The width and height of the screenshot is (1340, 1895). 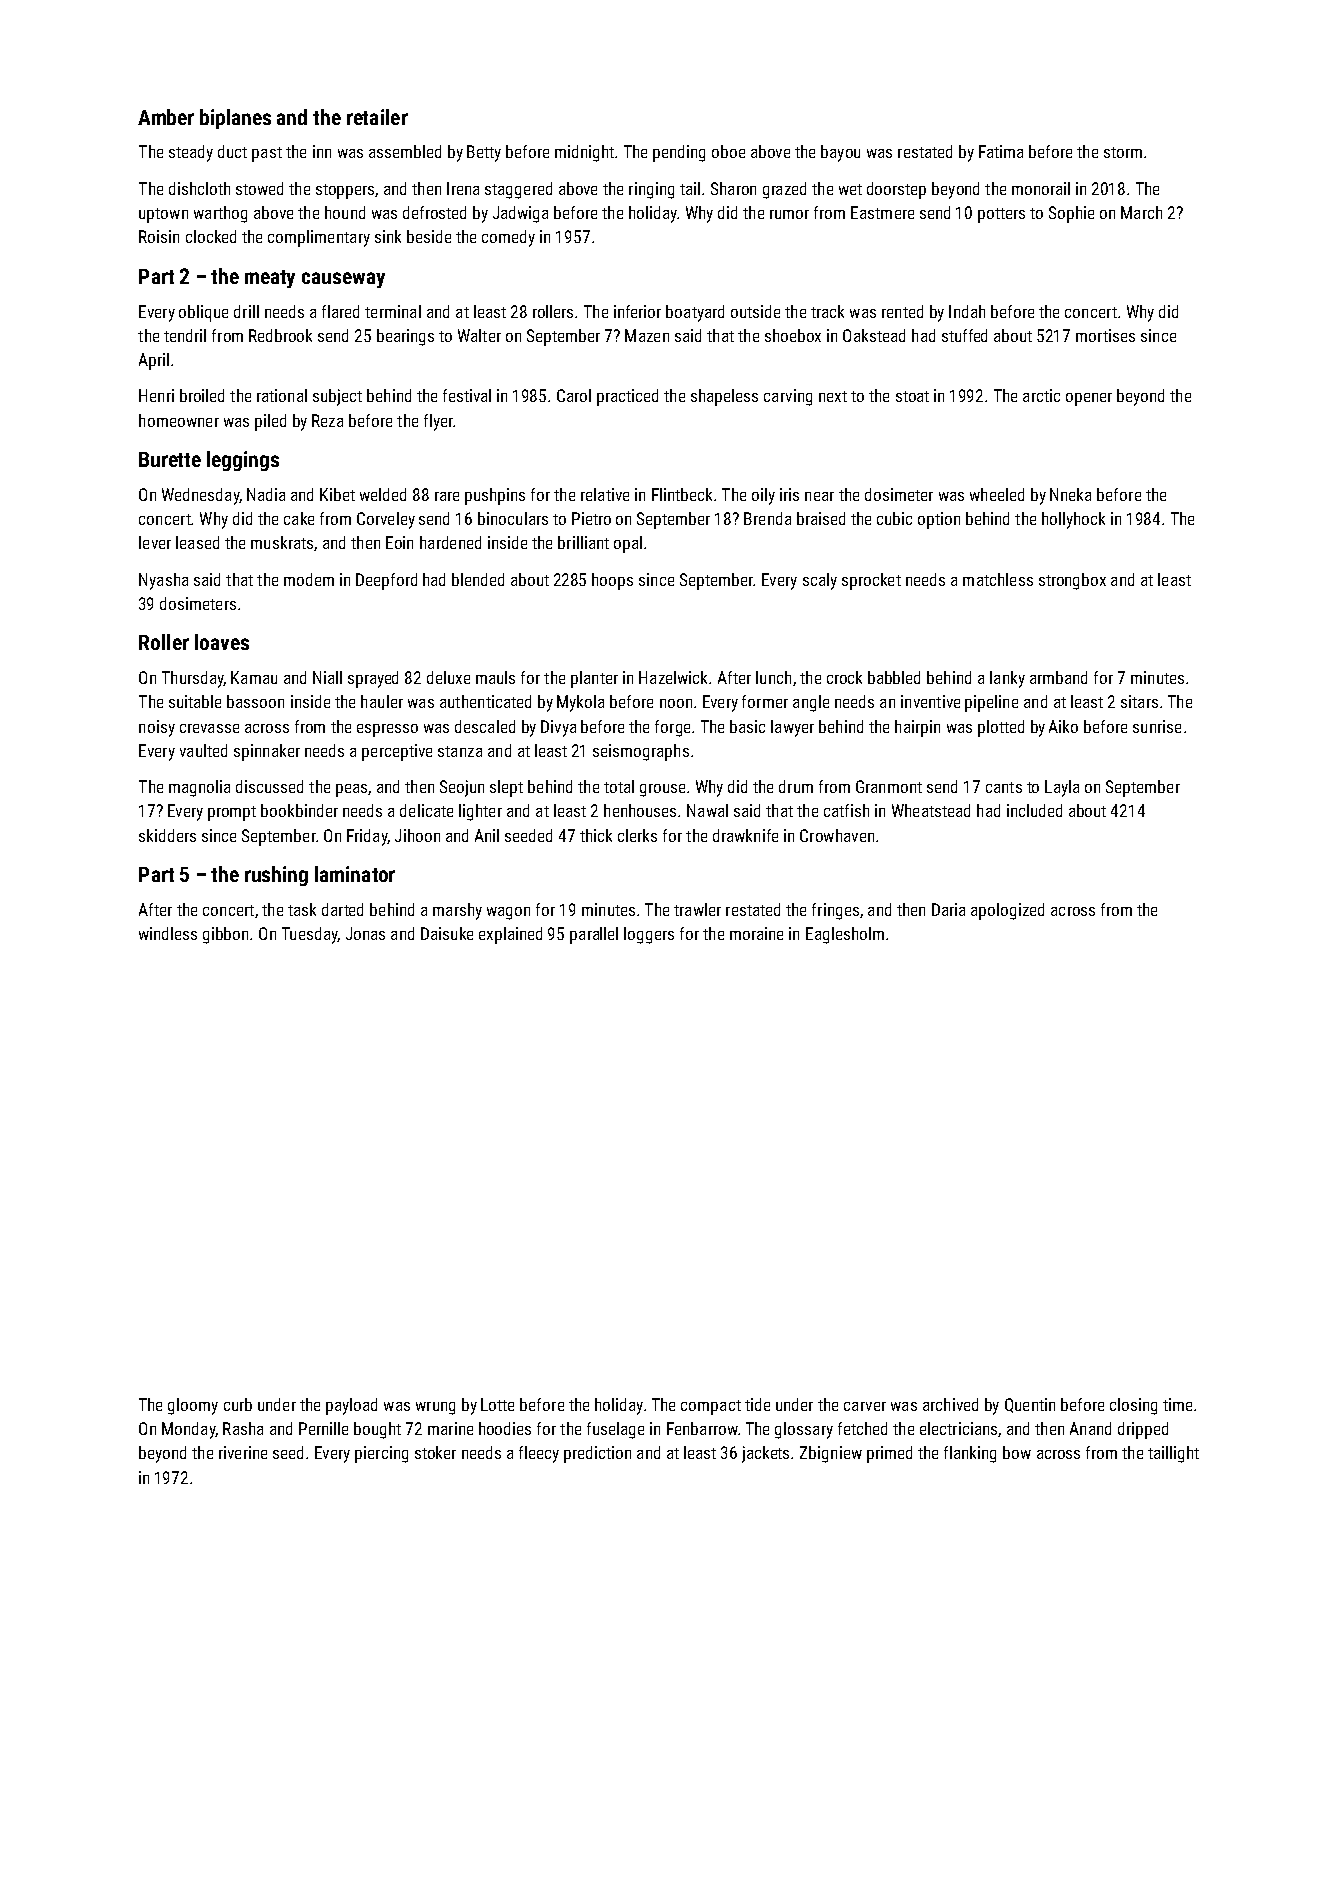 What do you see at coordinates (865, 1406) in the screenshot?
I see `carver` at bounding box center [865, 1406].
